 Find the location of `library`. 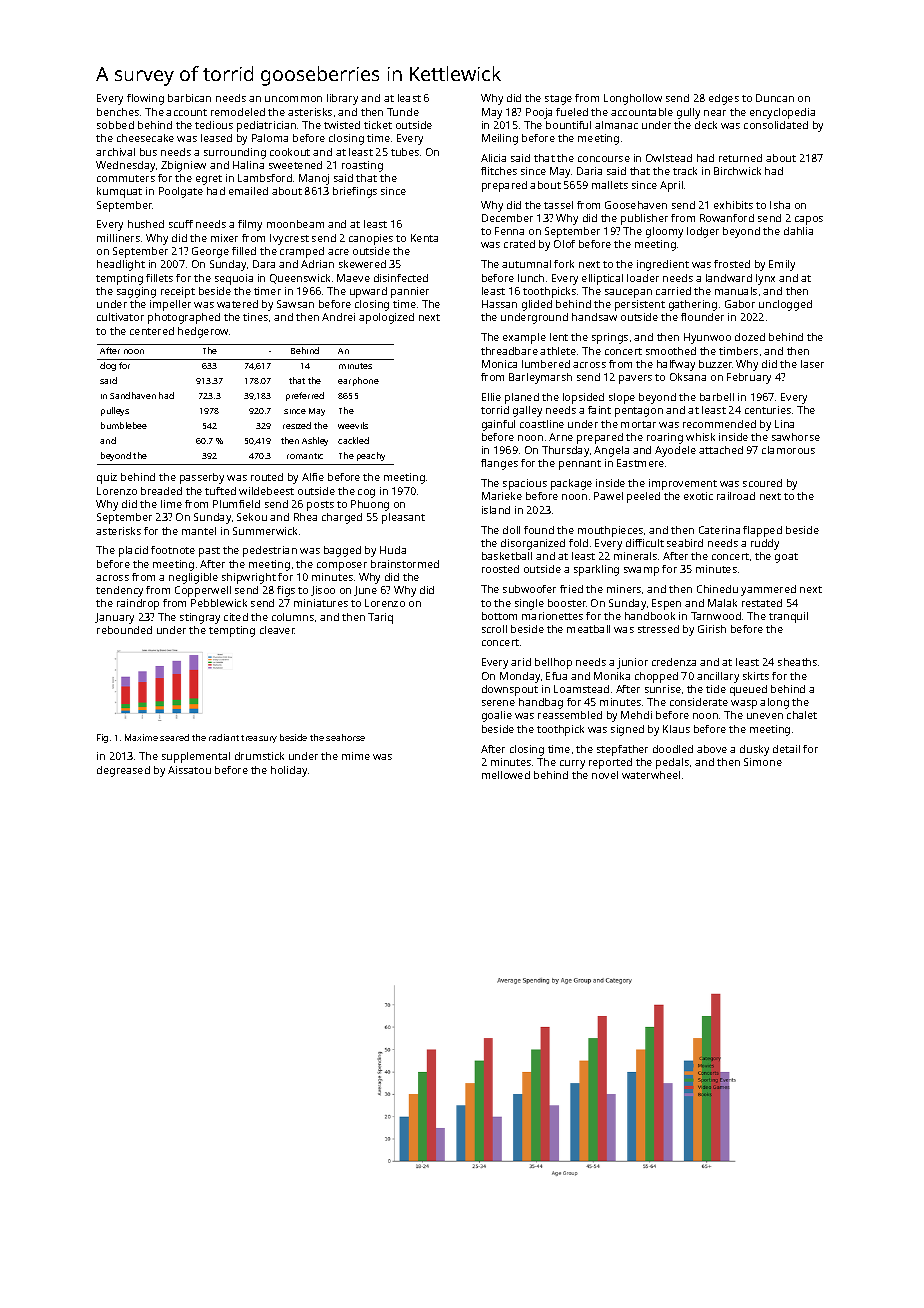

library is located at coordinates (342, 99).
